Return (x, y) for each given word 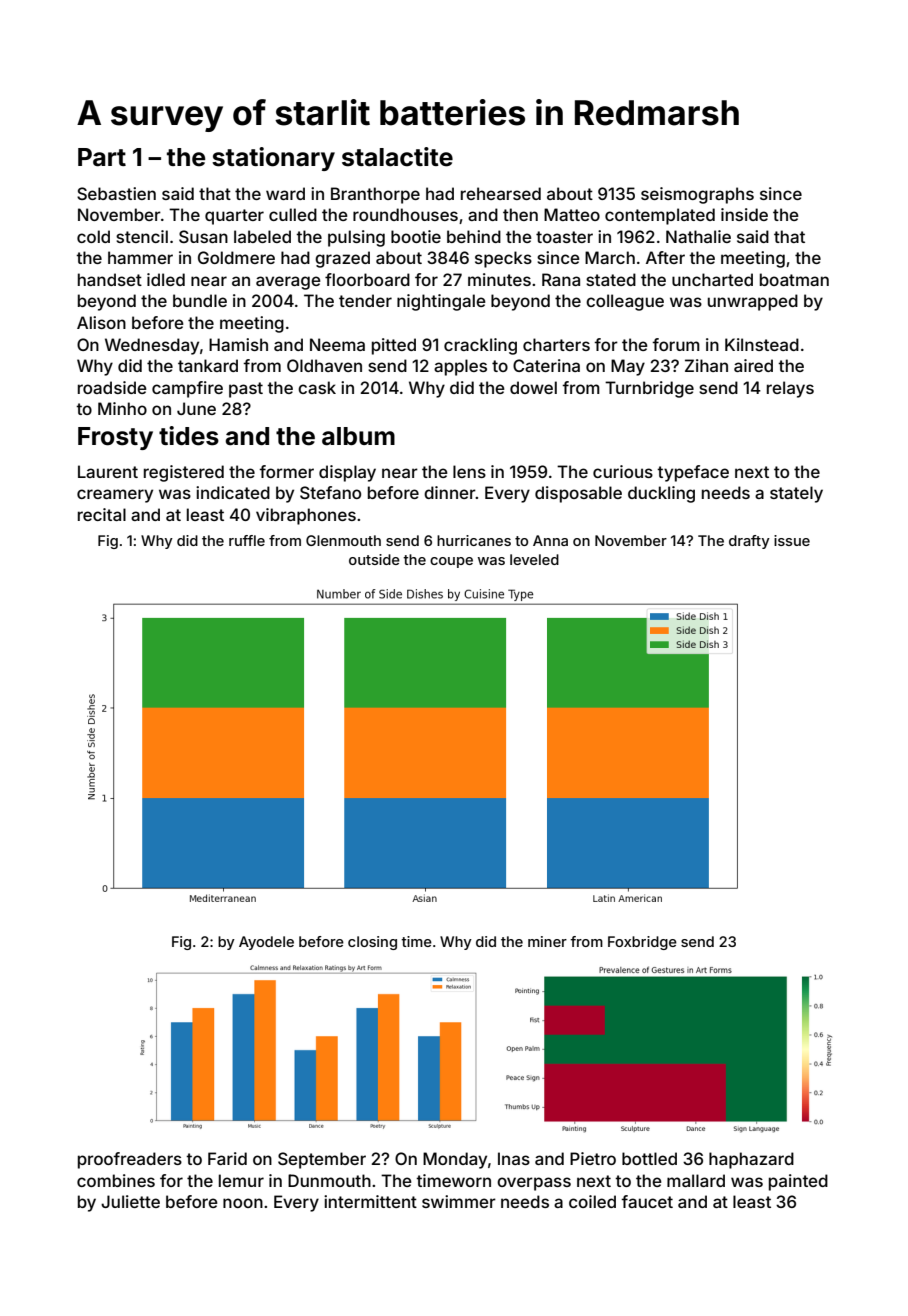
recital (102, 514)
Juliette (130, 1201)
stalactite (397, 157)
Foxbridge (642, 943)
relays (790, 389)
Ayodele (266, 943)
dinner (450, 492)
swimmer (459, 1201)
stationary (273, 159)
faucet (647, 1201)
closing (372, 943)
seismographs (697, 195)
